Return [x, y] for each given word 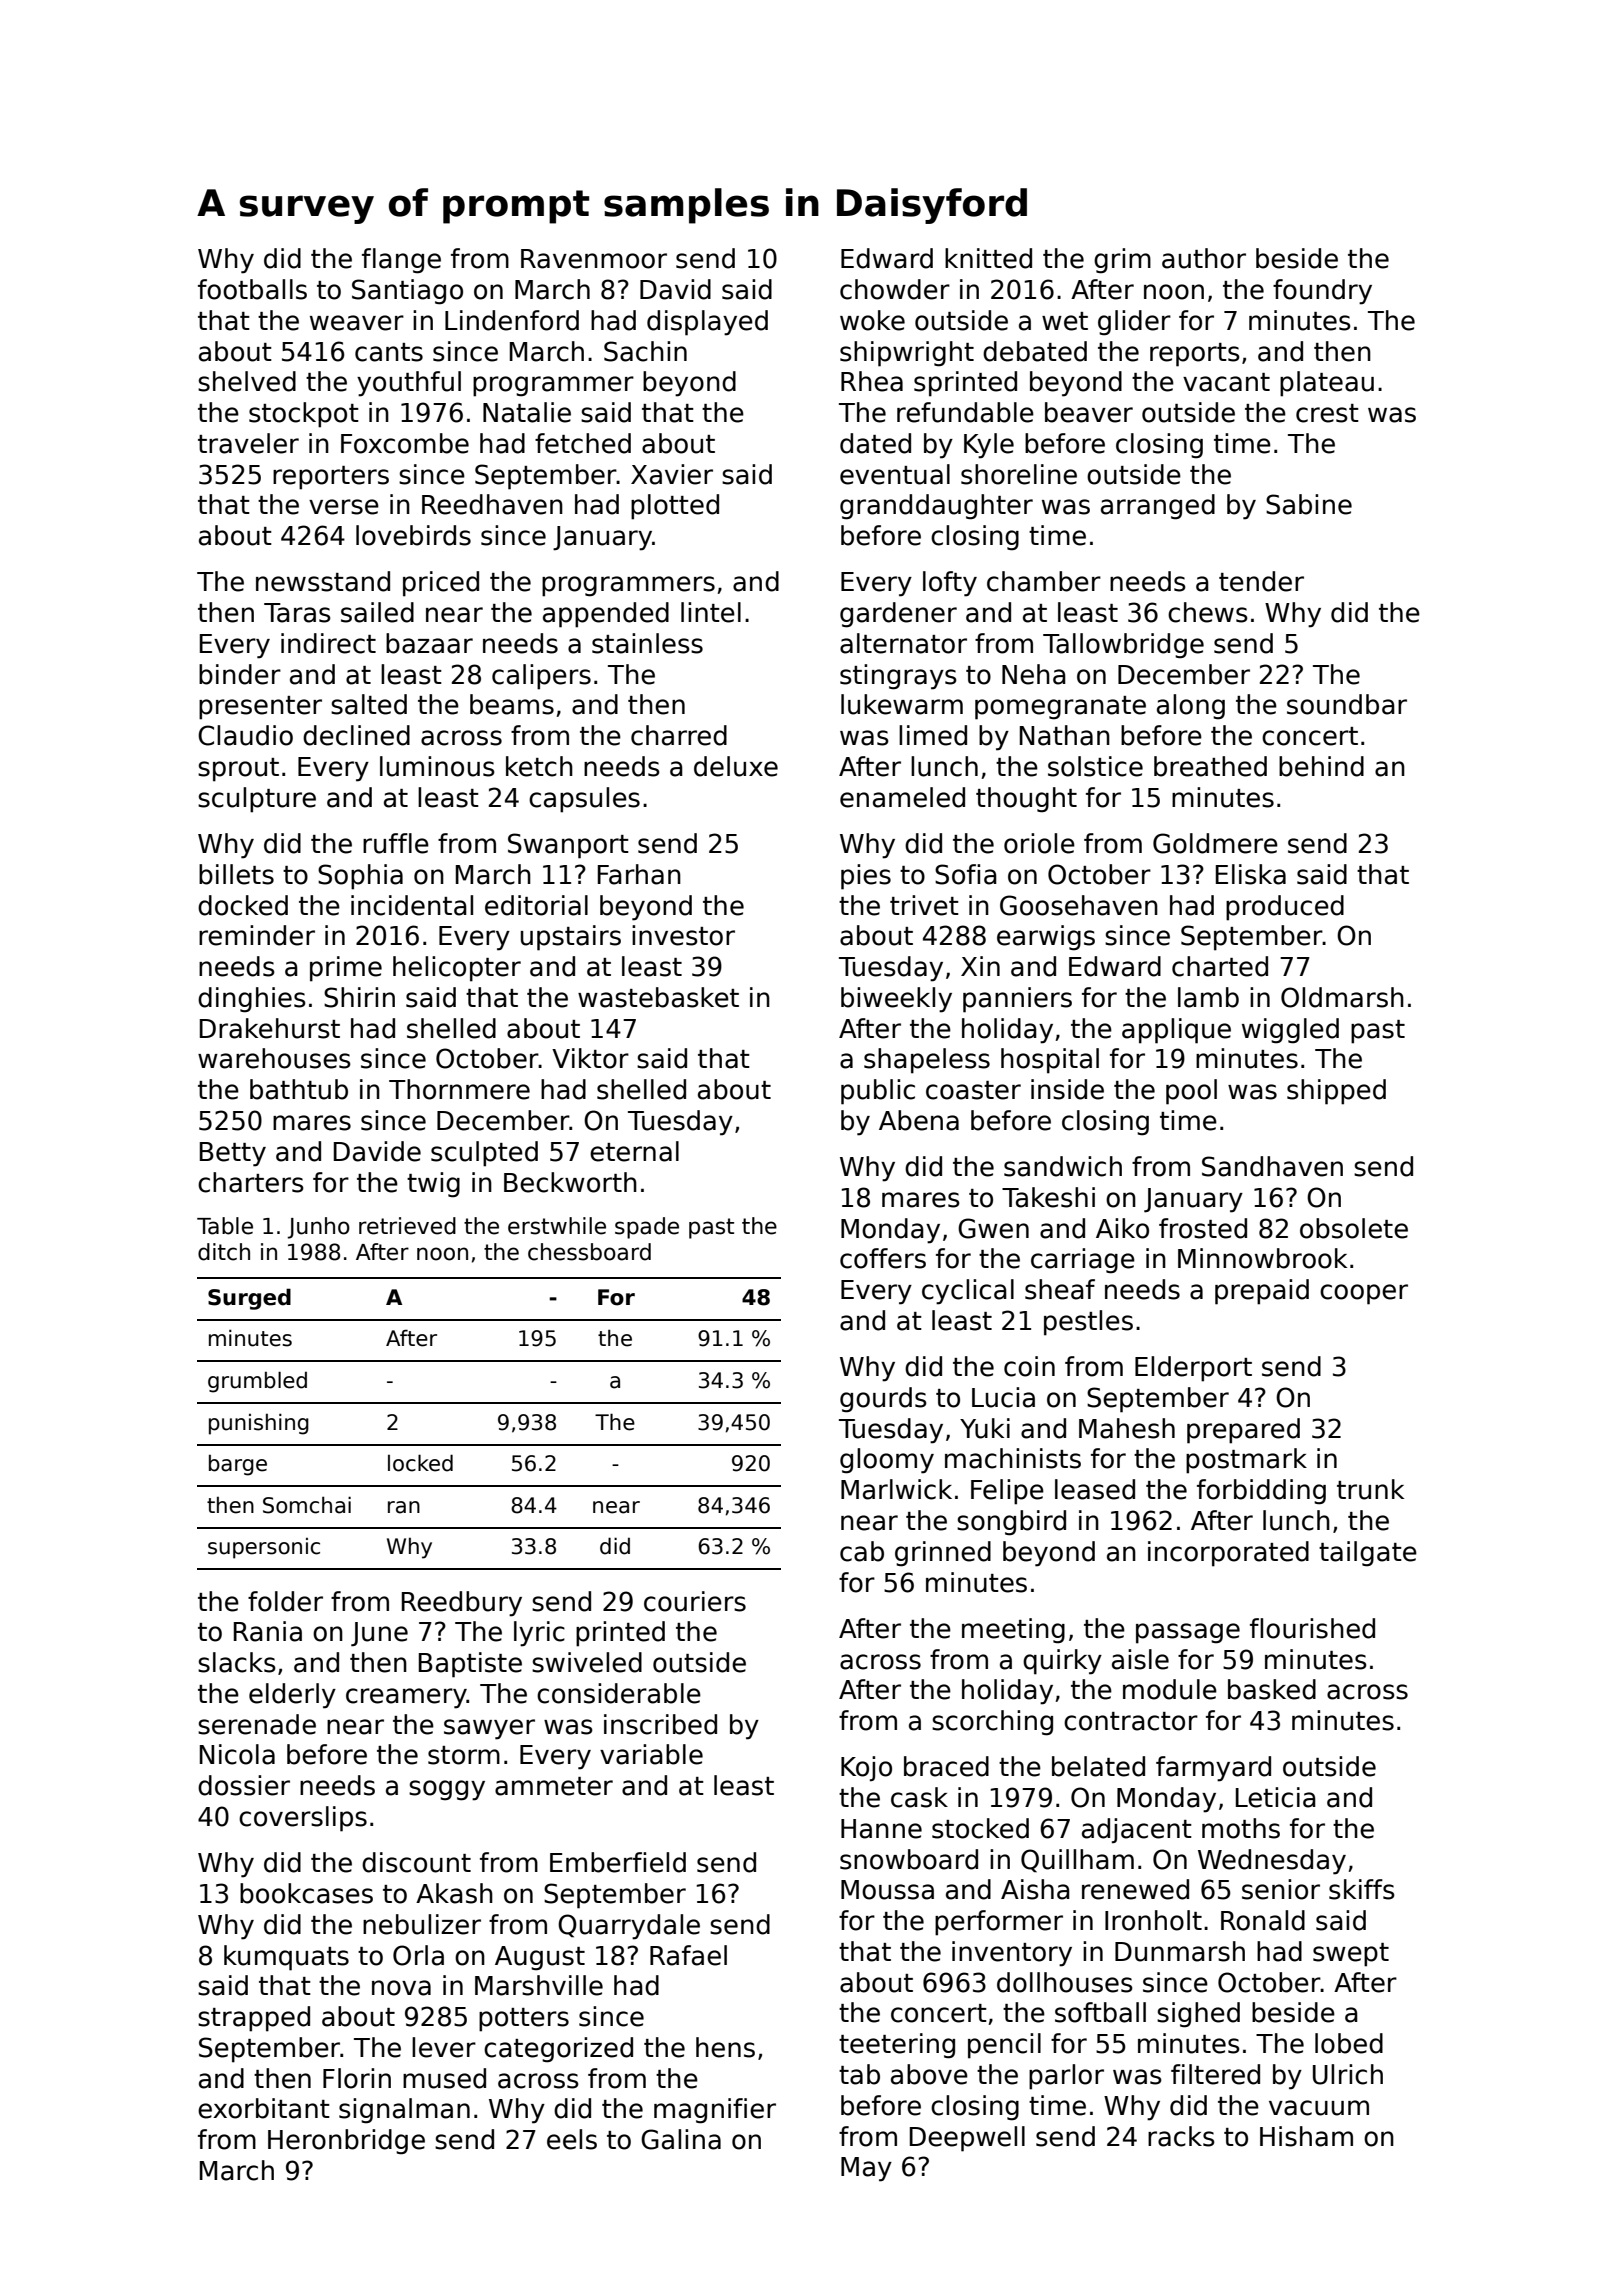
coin [1029, 1366]
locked [420, 1463]
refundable [965, 412]
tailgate [1368, 1554]
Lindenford [512, 320]
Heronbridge [346, 2142]
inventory [1012, 1954]
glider [1134, 323]
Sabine [1309, 504]
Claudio [245, 735]
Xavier [672, 474]
